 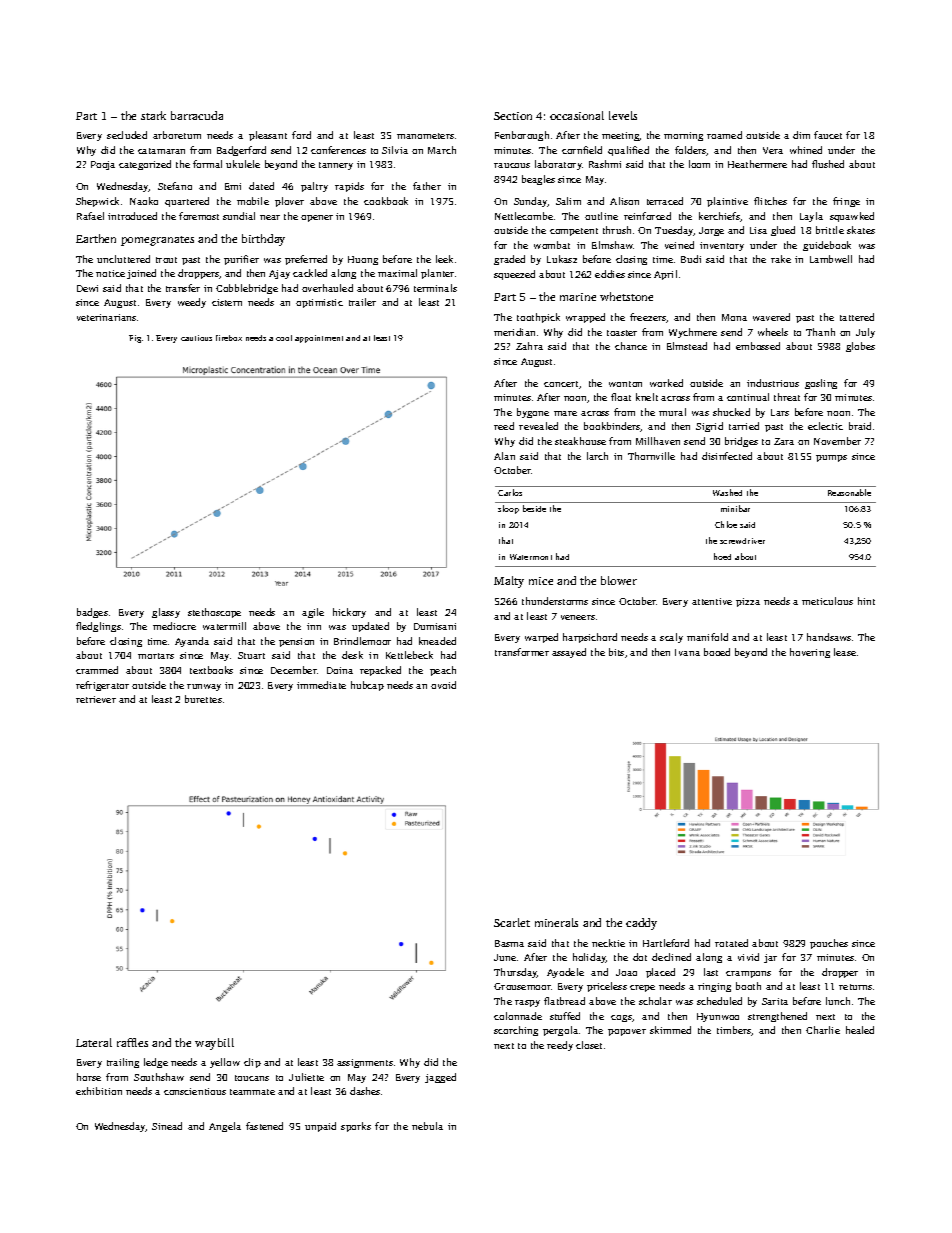 I want to click on burettes, so click(x=203, y=699).
